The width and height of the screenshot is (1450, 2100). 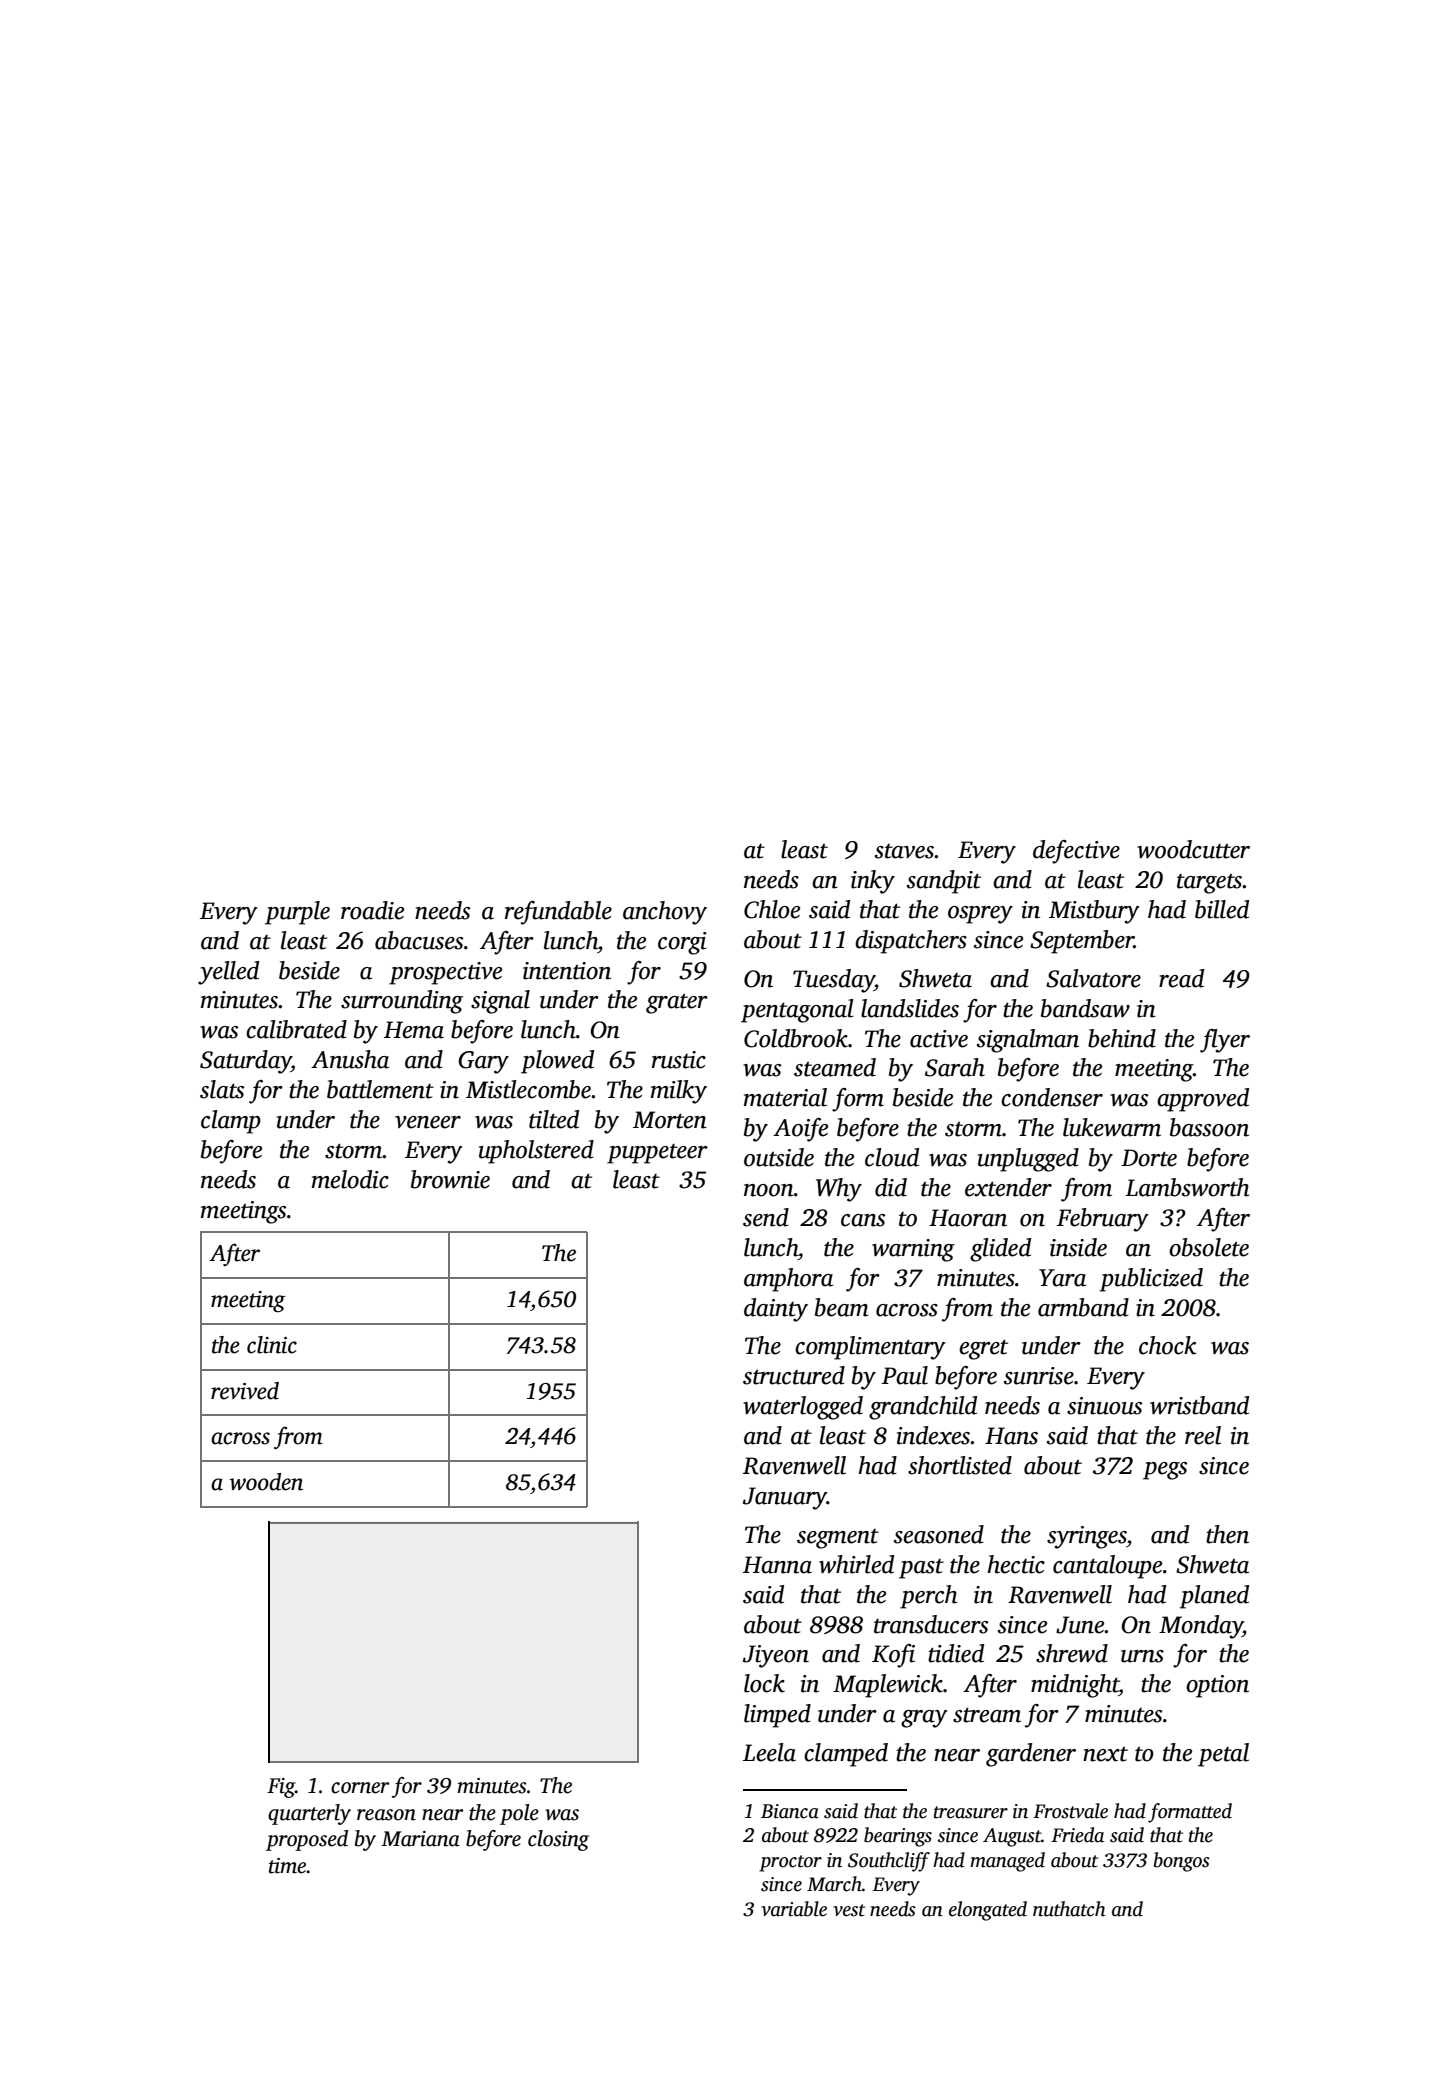 What do you see at coordinates (360, 1788) in the screenshot?
I see `corner` at bounding box center [360, 1788].
